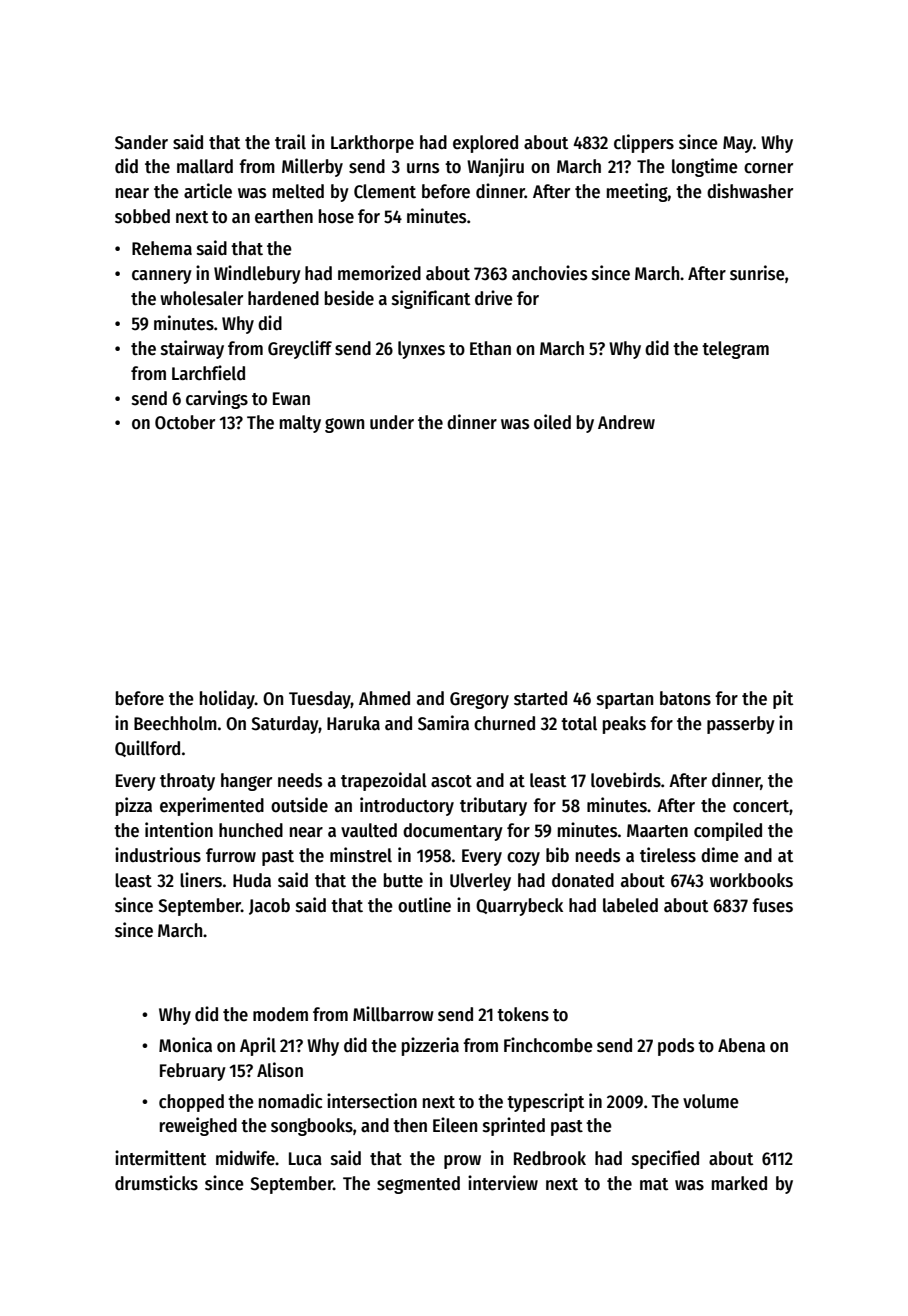 The image size is (908, 1316). I want to click on chopped, so click(191, 1103).
